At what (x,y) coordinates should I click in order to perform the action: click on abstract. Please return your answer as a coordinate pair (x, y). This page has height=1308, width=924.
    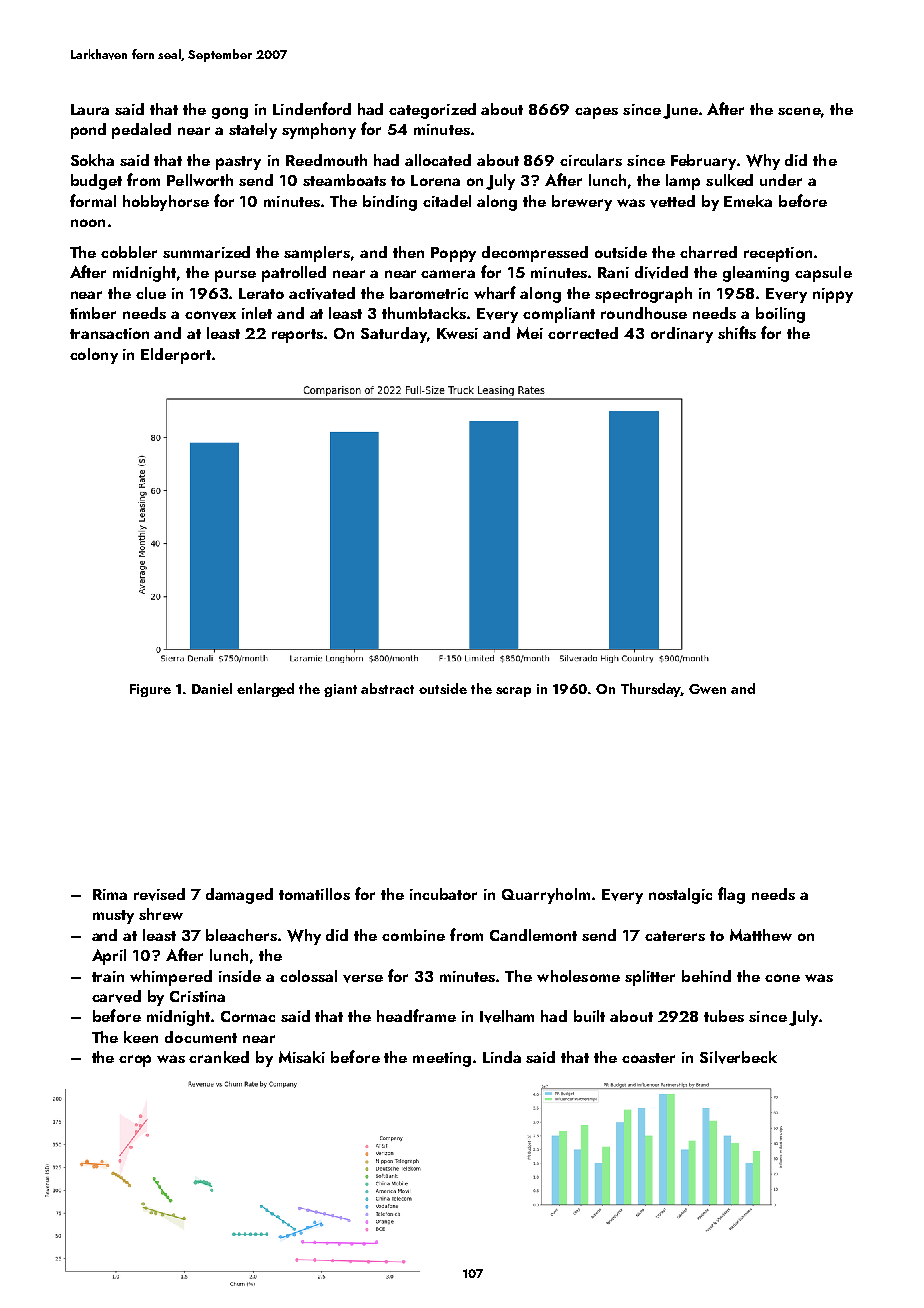
    Looking at the image, I should click on (387, 688).
